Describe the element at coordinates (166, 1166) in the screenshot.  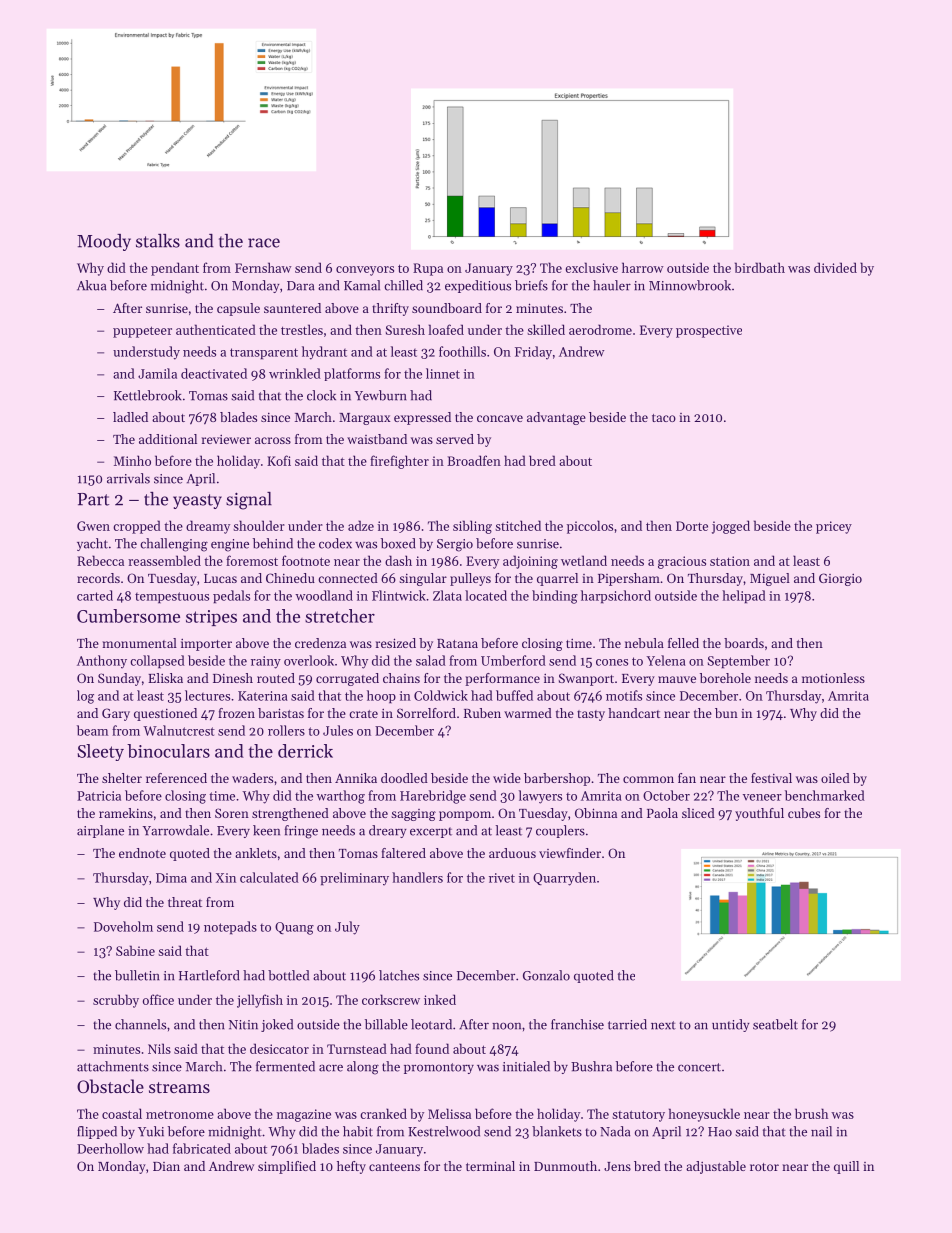
I see `Dian` at that location.
